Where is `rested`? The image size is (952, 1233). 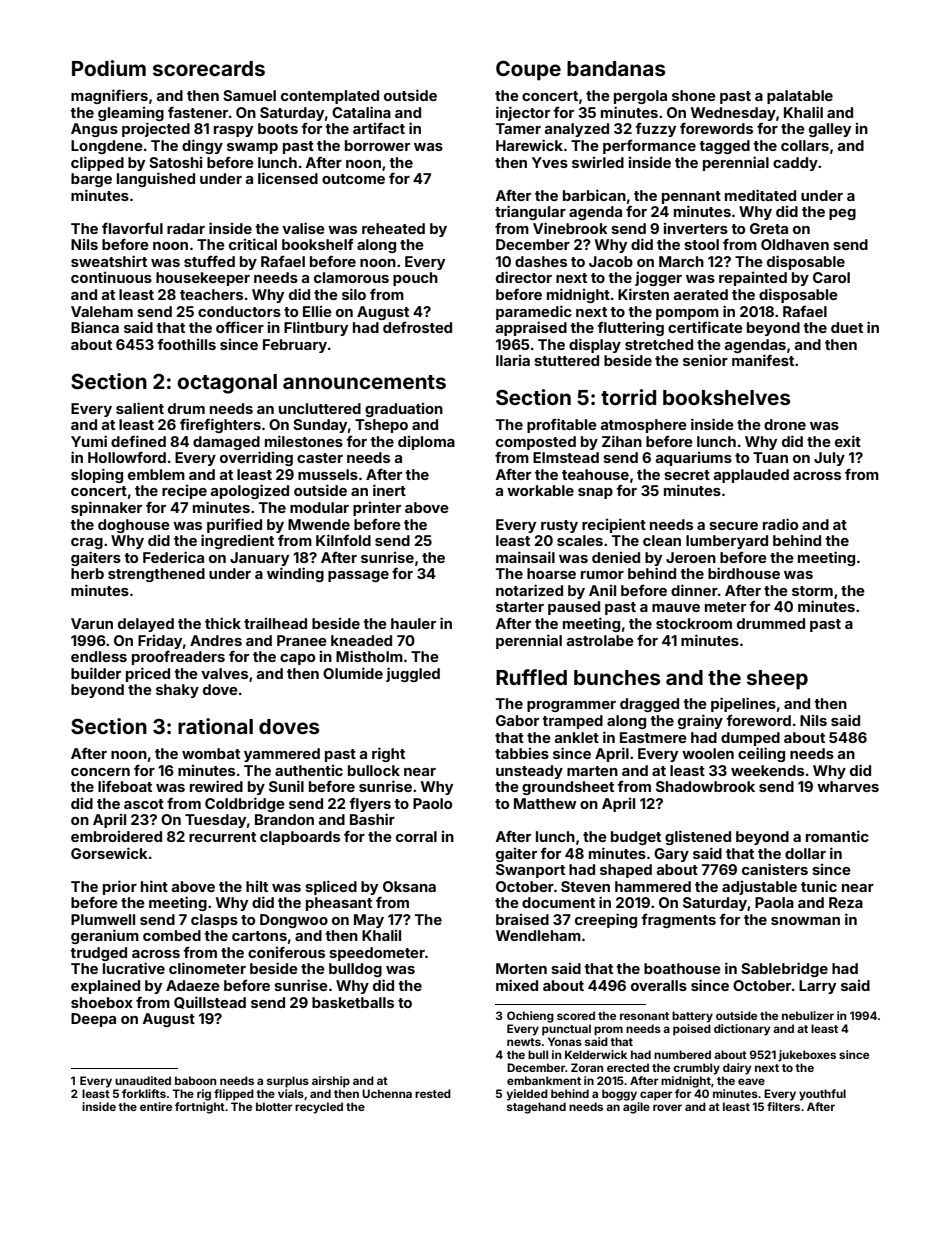
rested is located at coordinates (433, 1093).
